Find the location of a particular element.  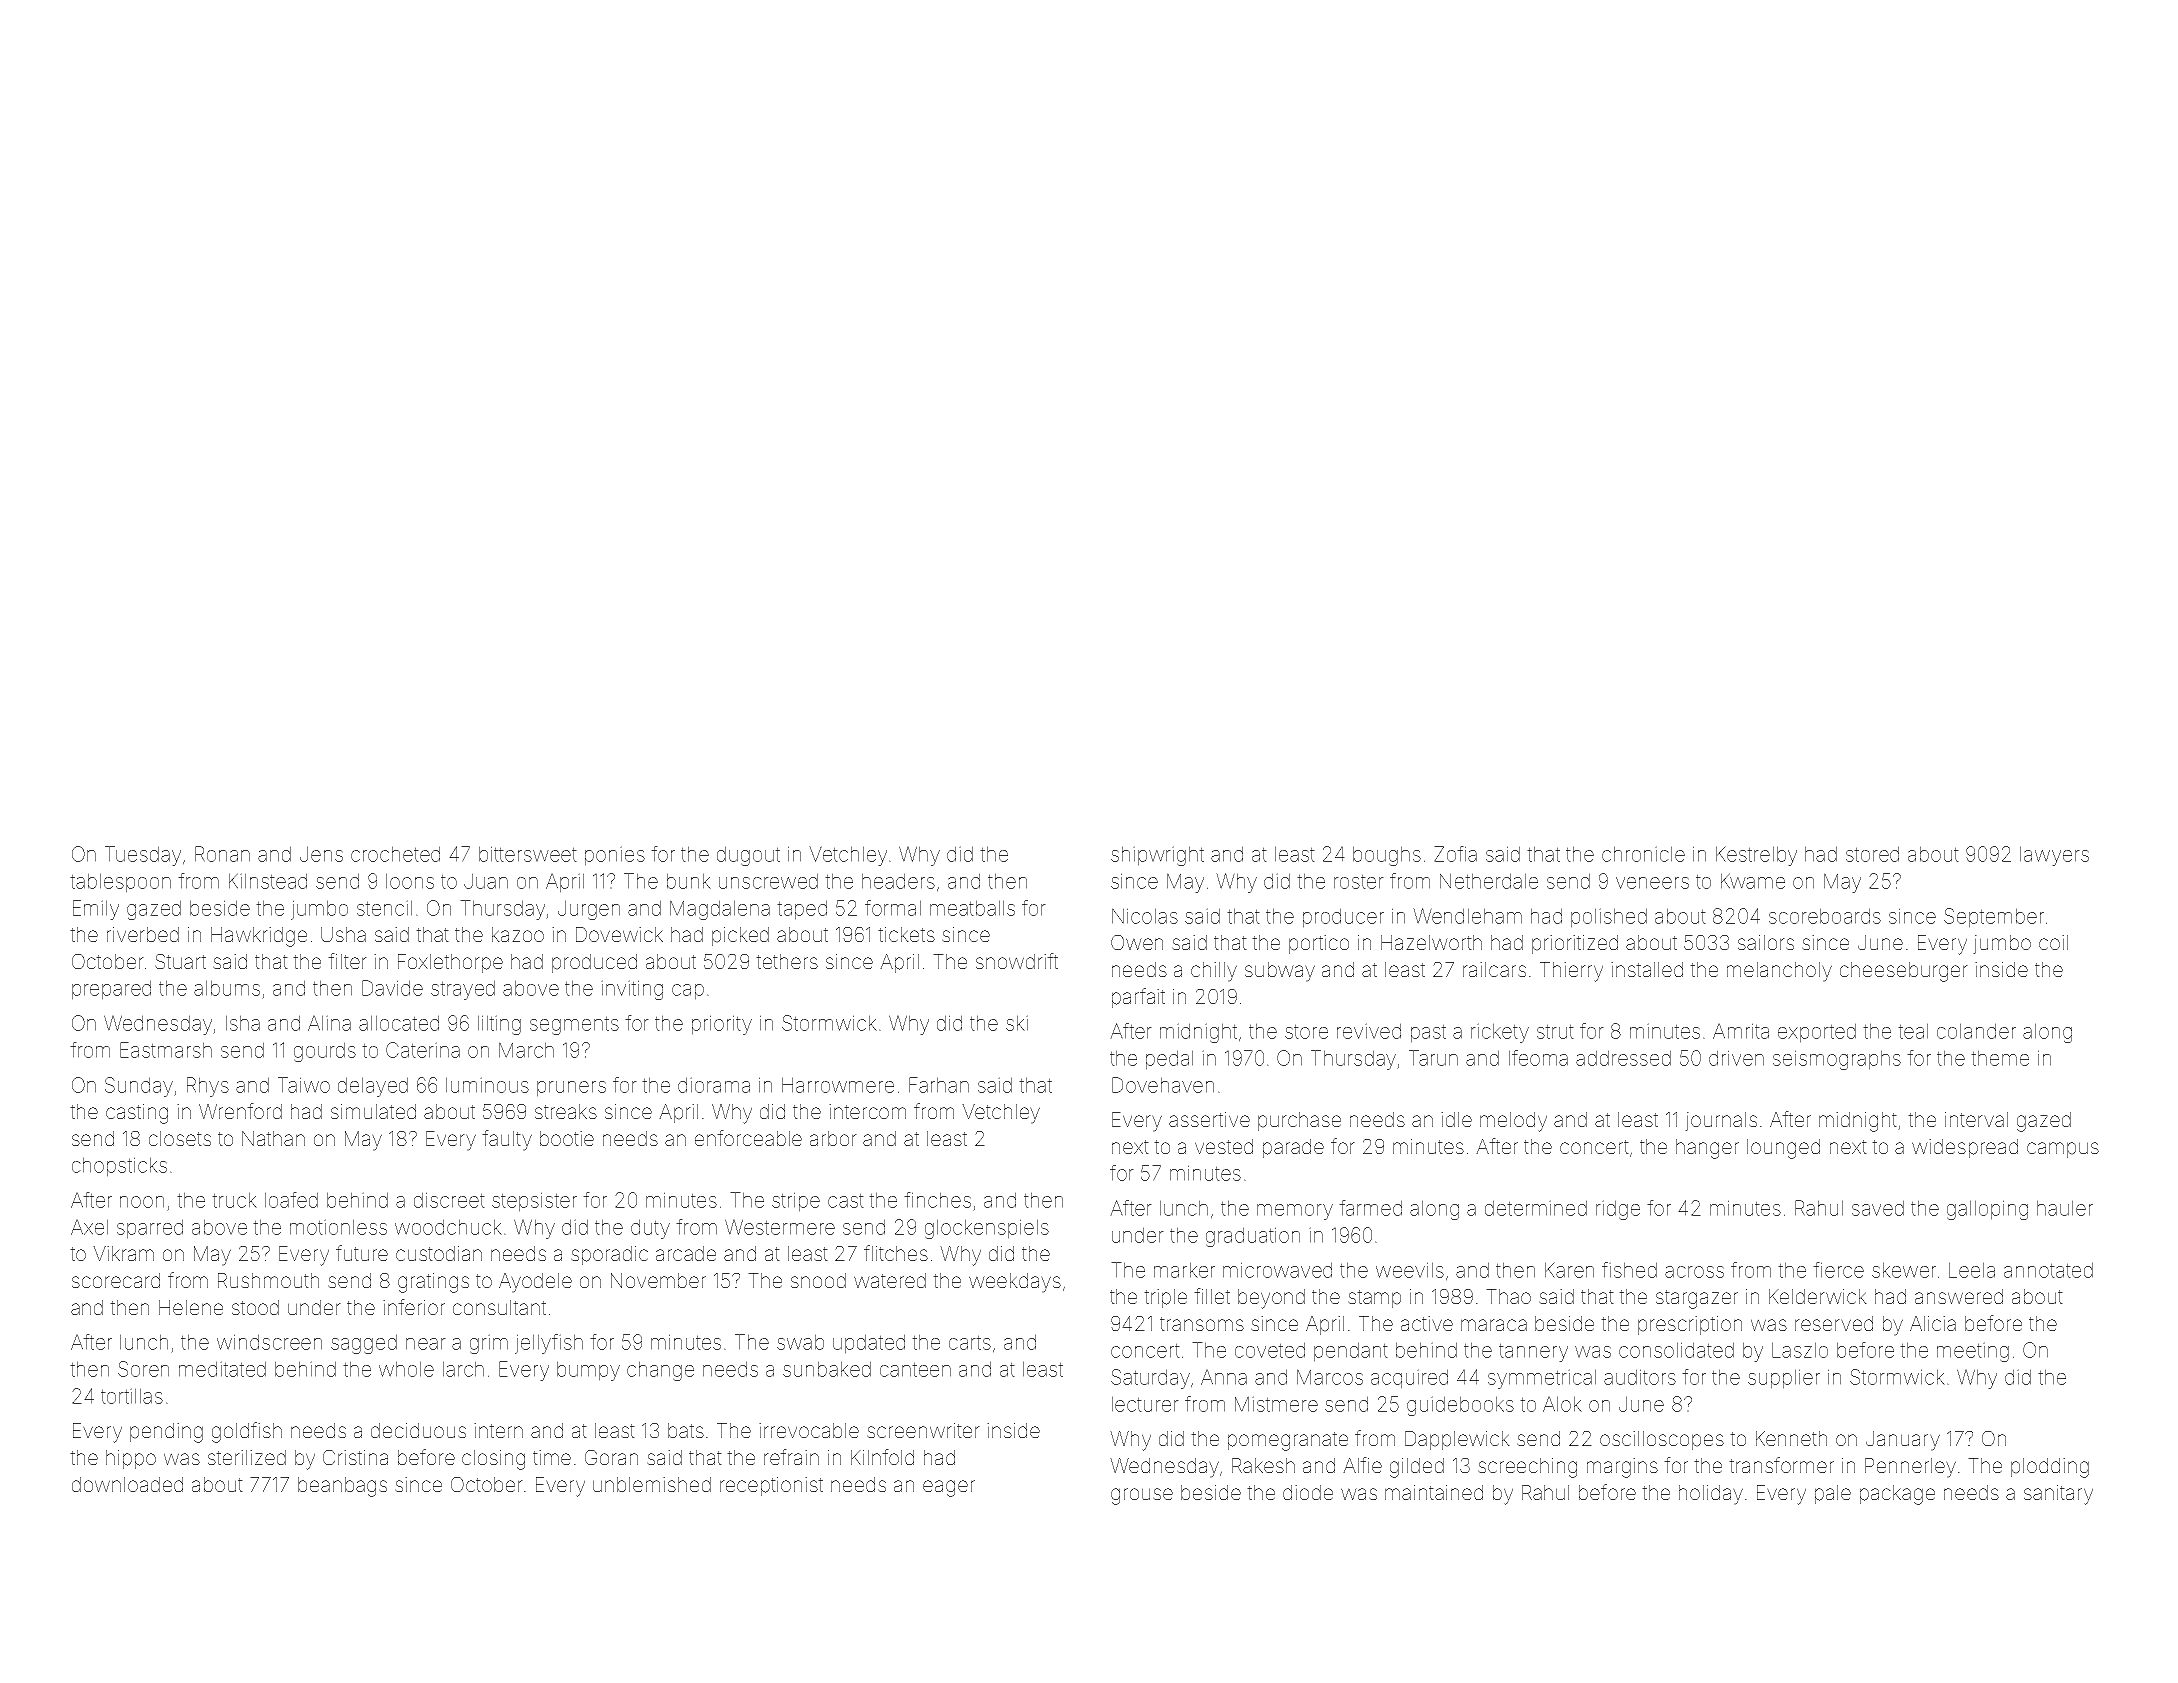

sailors is located at coordinates (1766, 942).
